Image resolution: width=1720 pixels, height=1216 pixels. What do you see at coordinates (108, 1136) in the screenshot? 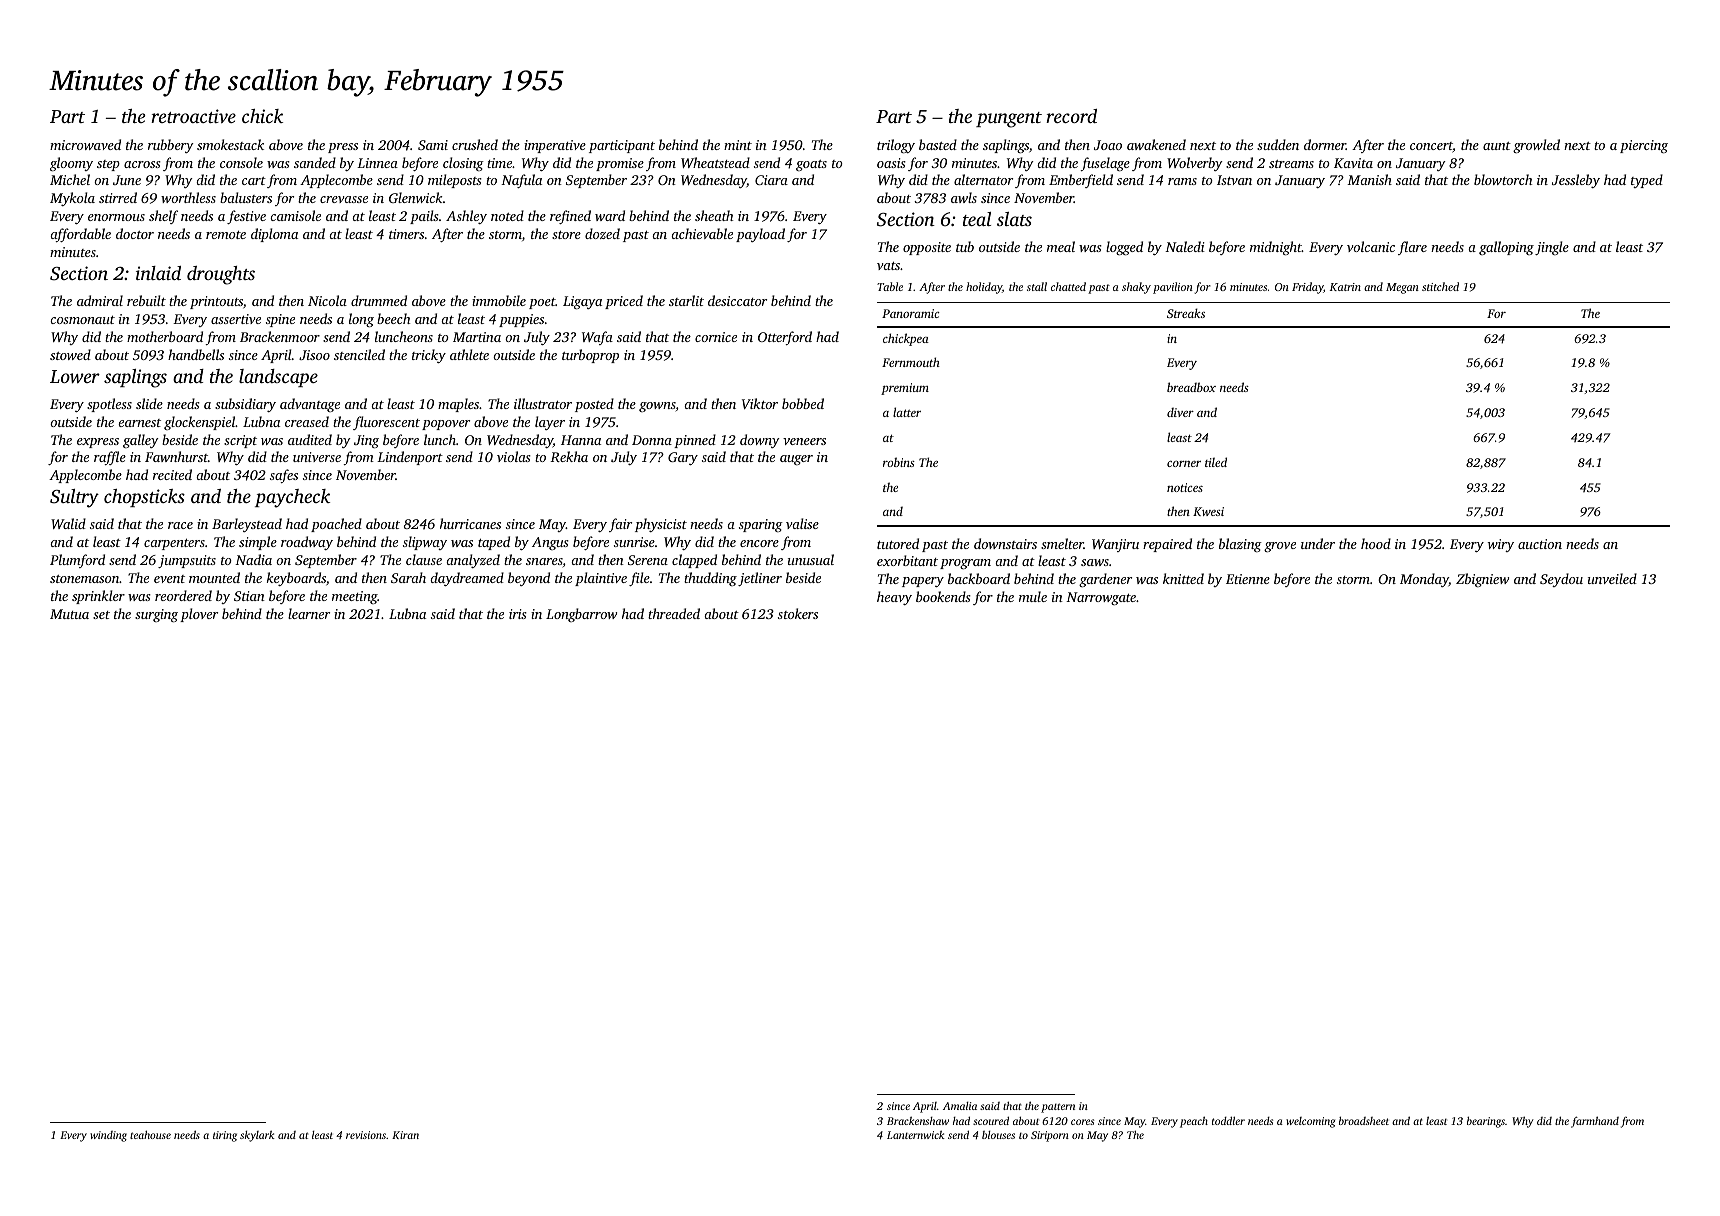
I see `winding` at bounding box center [108, 1136].
